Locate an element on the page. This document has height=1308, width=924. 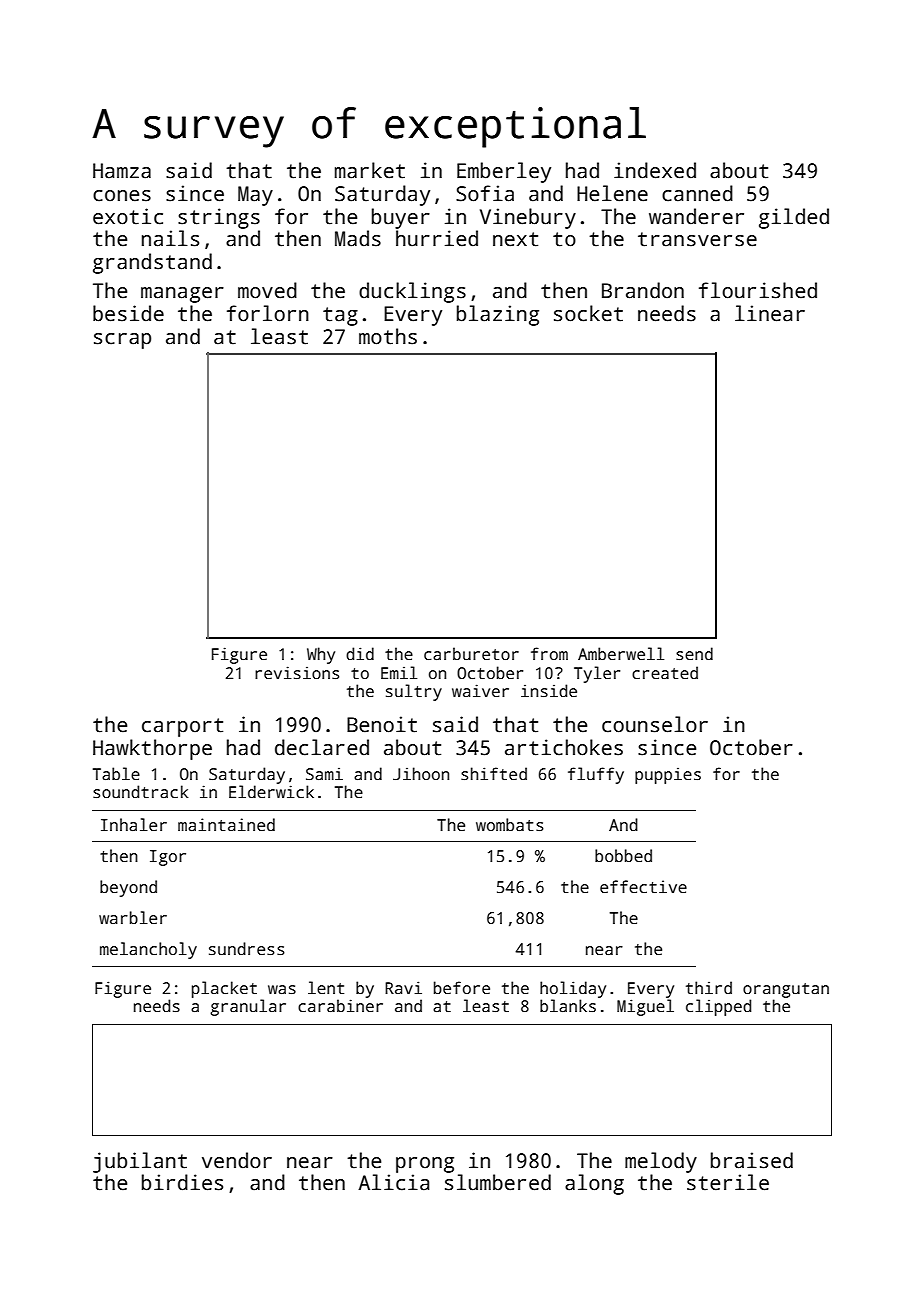
warbler is located at coordinates (133, 917).
